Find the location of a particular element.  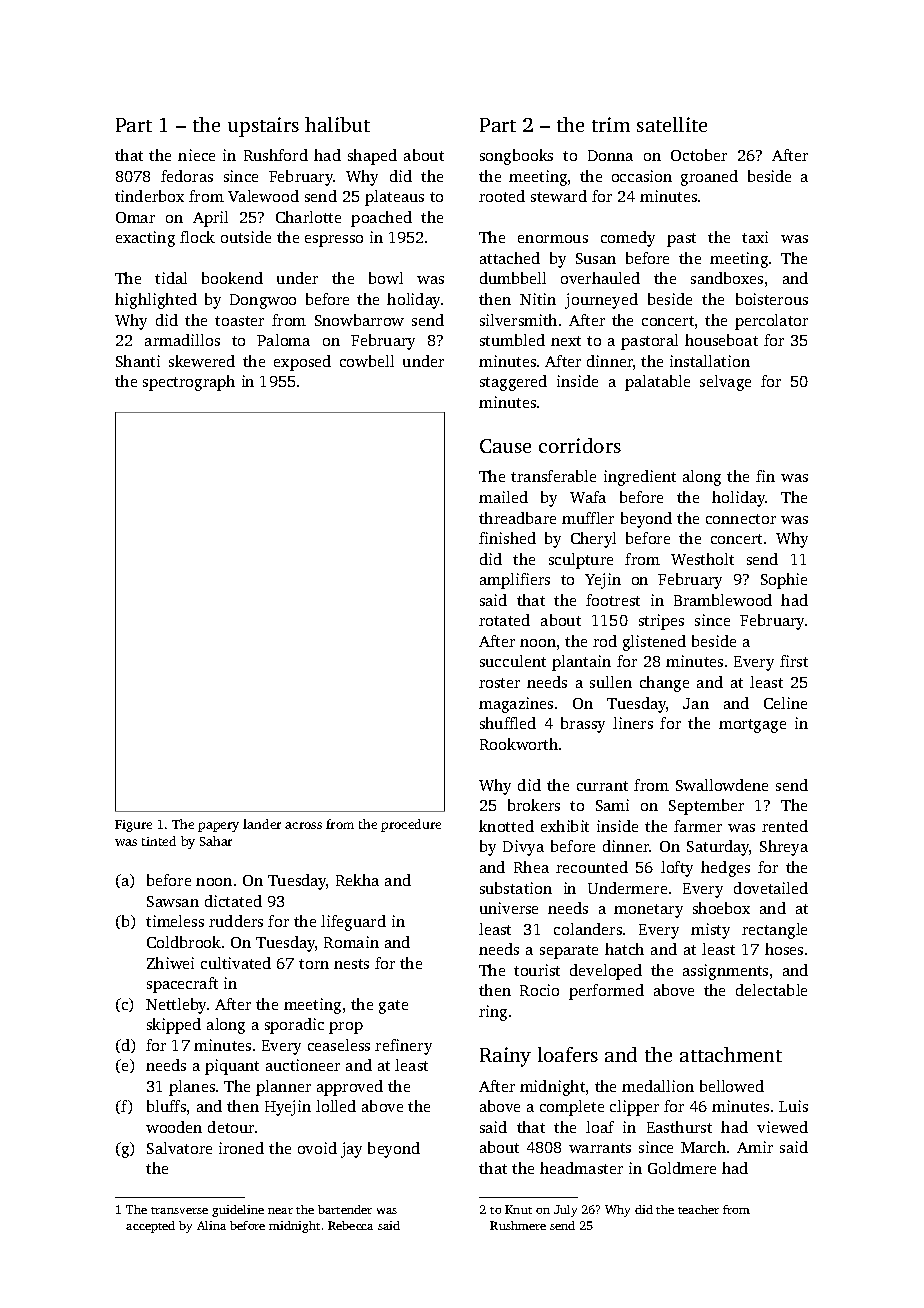

satellite is located at coordinates (672, 124).
